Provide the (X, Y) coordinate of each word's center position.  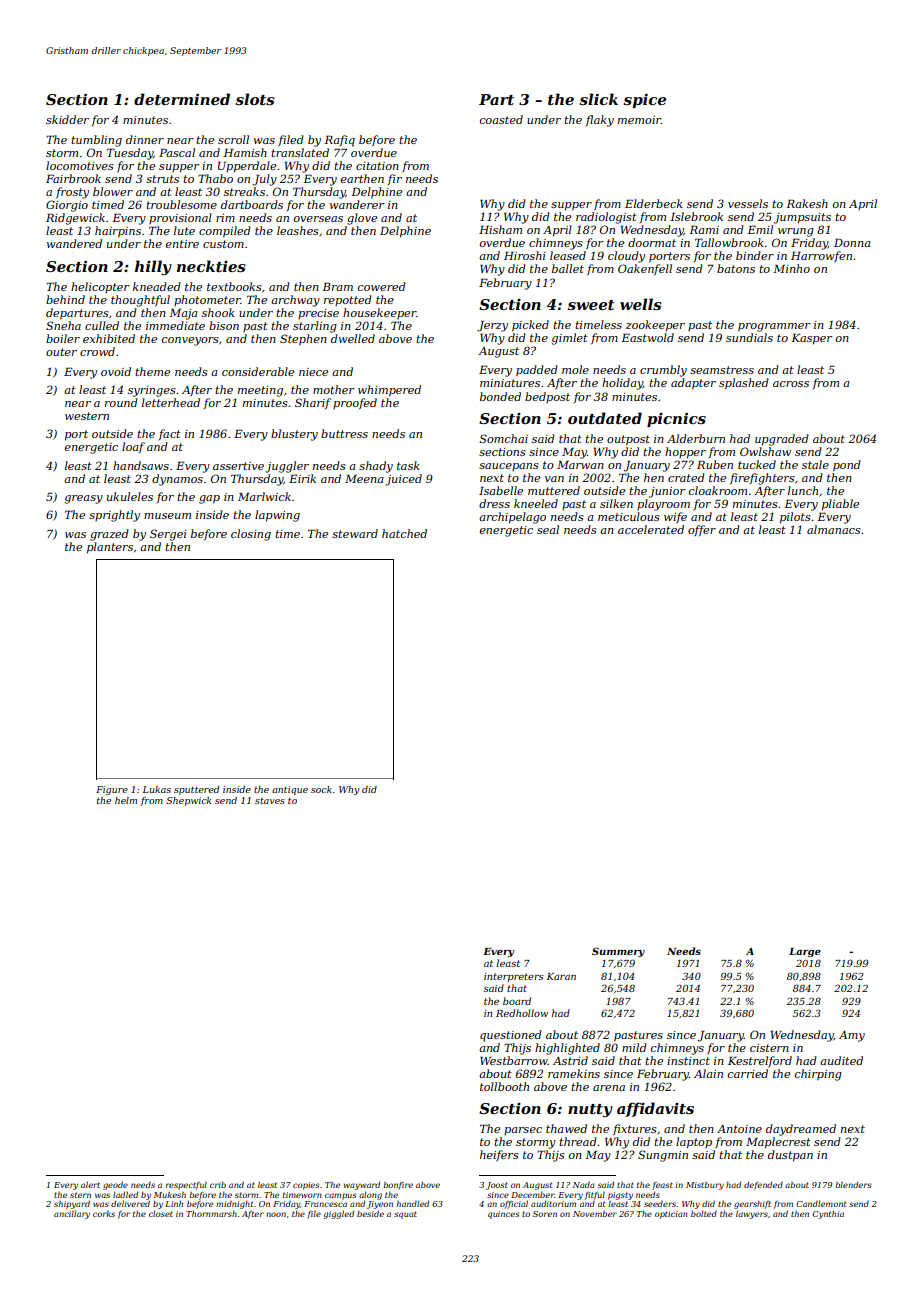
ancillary (72, 1214)
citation (377, 166)
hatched (404, 533)
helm (126, 800)
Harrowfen (821, 257)
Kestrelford (760, 1062)
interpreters (514, 977)
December (532, 1194)
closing (251, 535)
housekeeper (379, 313)
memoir (639, 120)
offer (702, 531)
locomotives (80, 165)
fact (170, 434)
